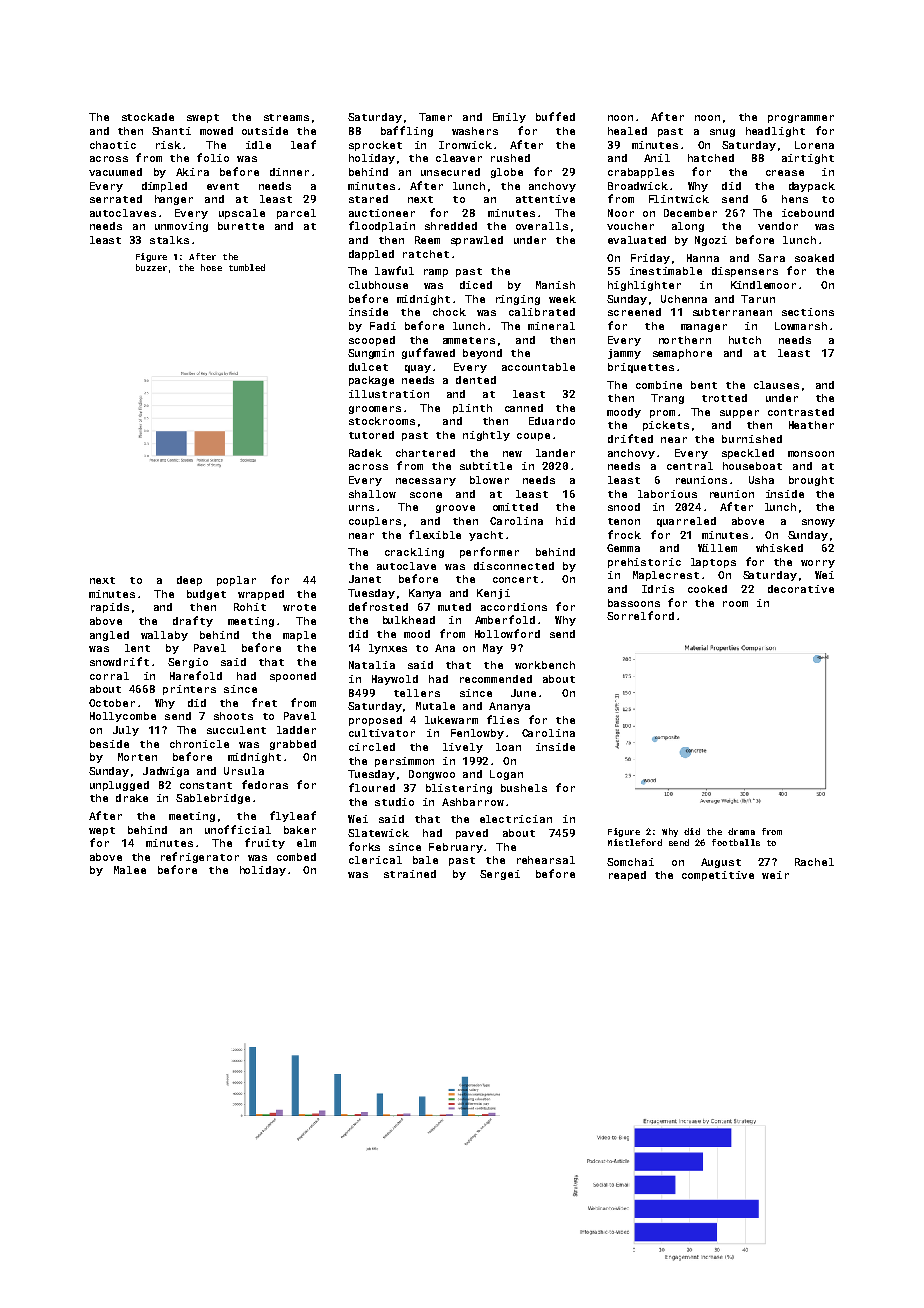  Describe the element at coordinates (463, 748) in the screenshot. I see `lively` at that location.
